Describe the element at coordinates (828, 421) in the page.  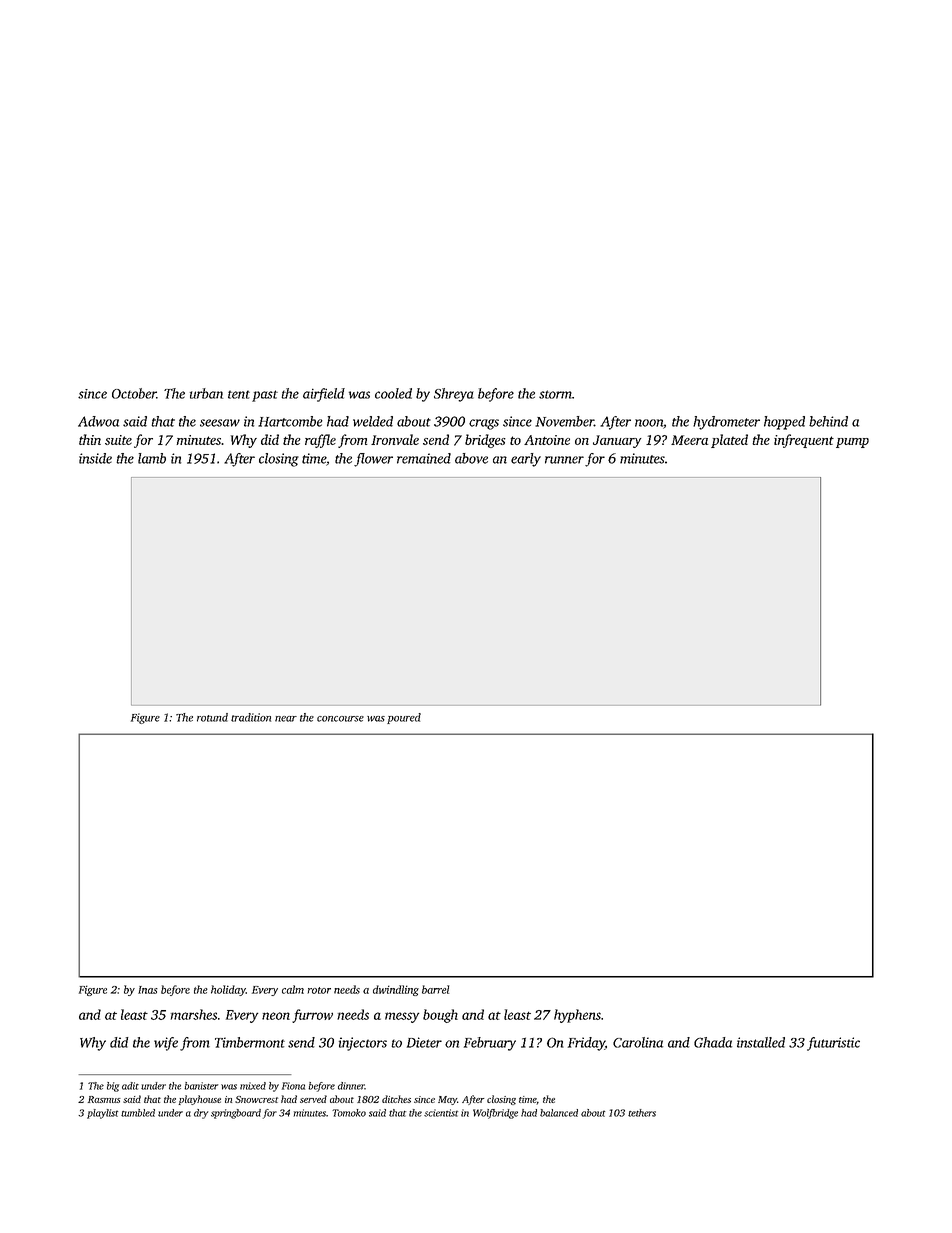
I see `behind` at that location.
